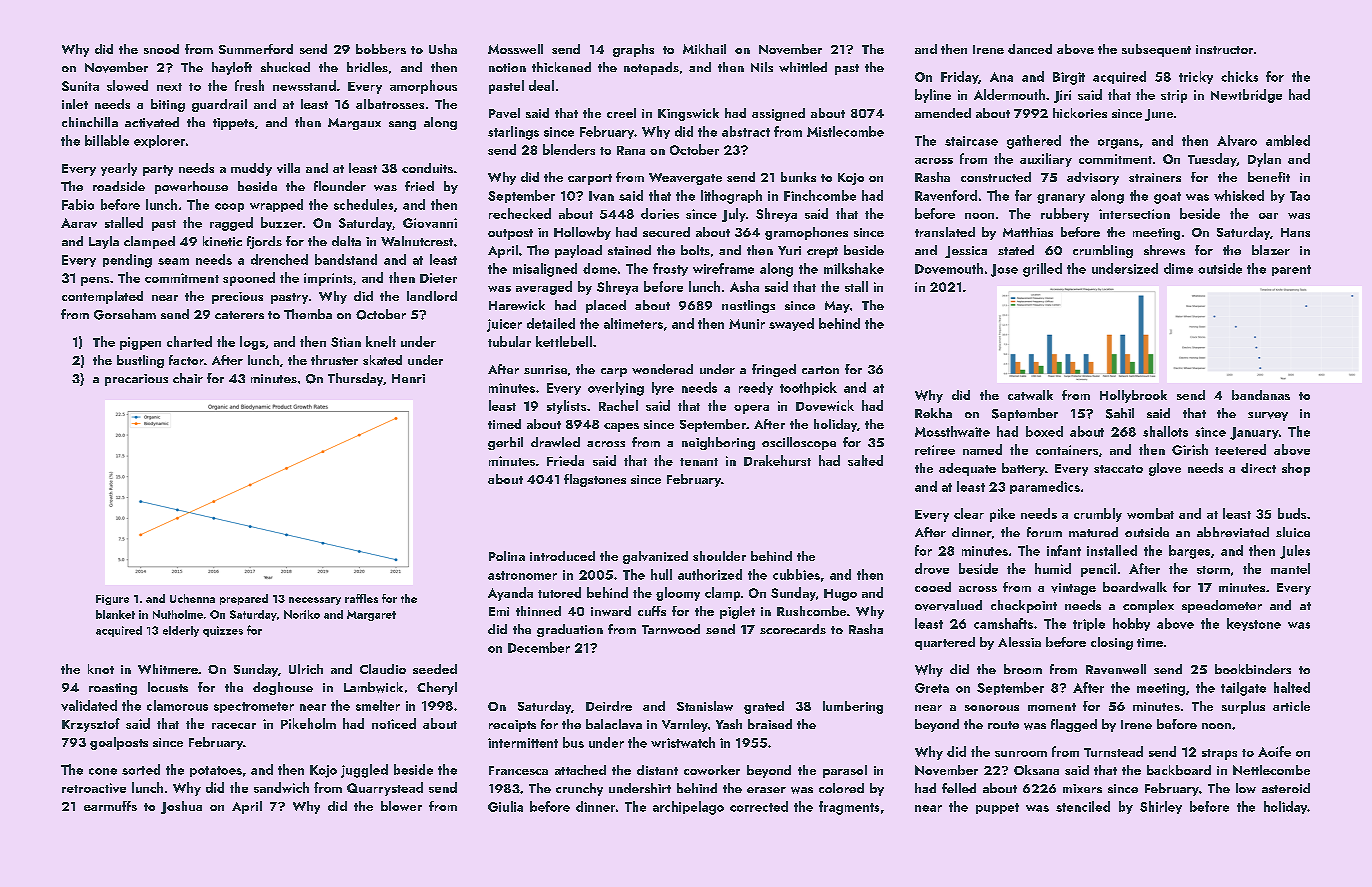 The width and height of the screenshot is (1372, 887). Describe the element at coordinates (1213, 570) in the screenshot. I see `storm` at that location.
